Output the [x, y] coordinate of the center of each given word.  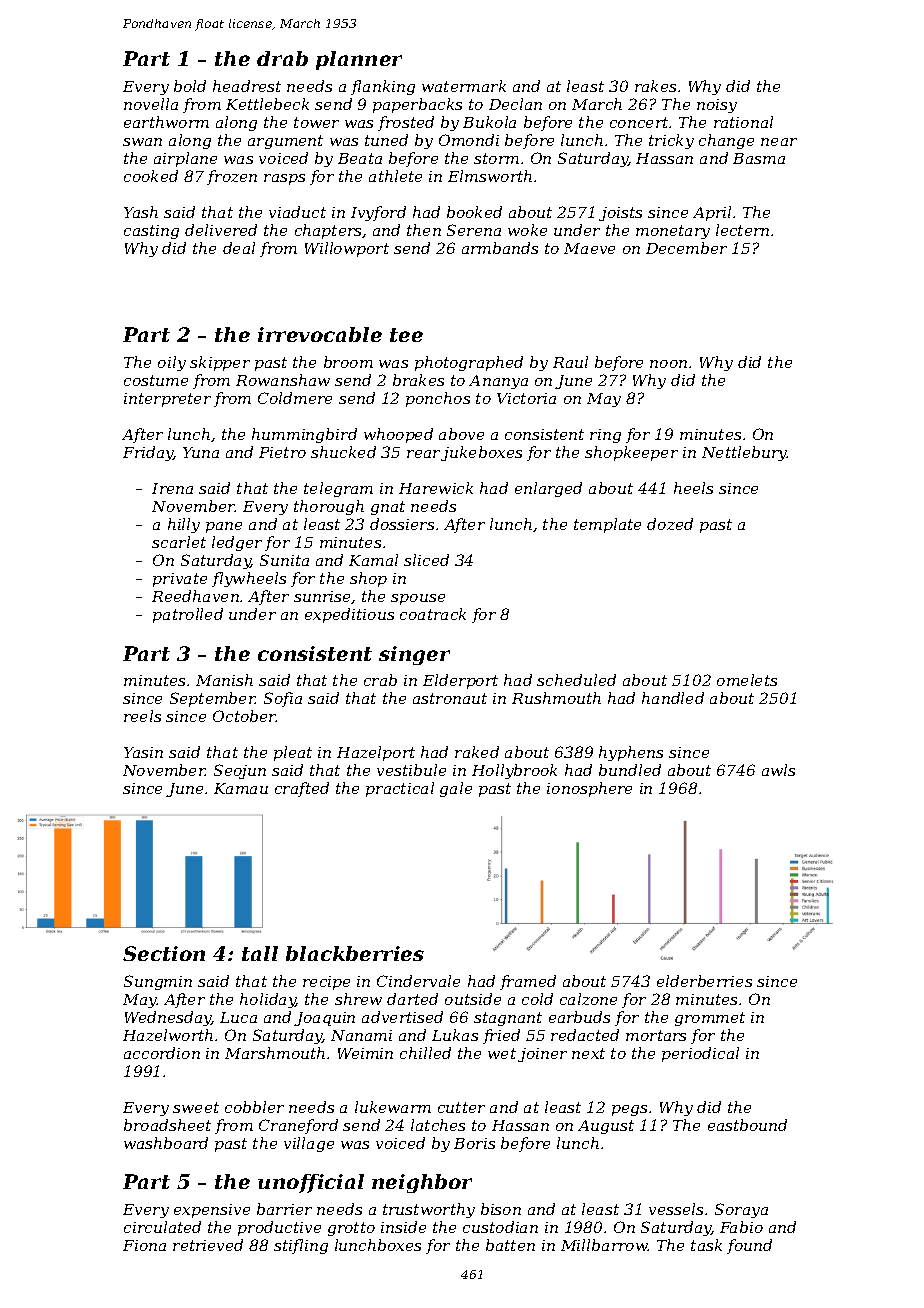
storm [496, 158]
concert [639, 122]
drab [282, 58]
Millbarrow [604, 1245]
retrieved [208, 1245]
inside [403, 1227]
